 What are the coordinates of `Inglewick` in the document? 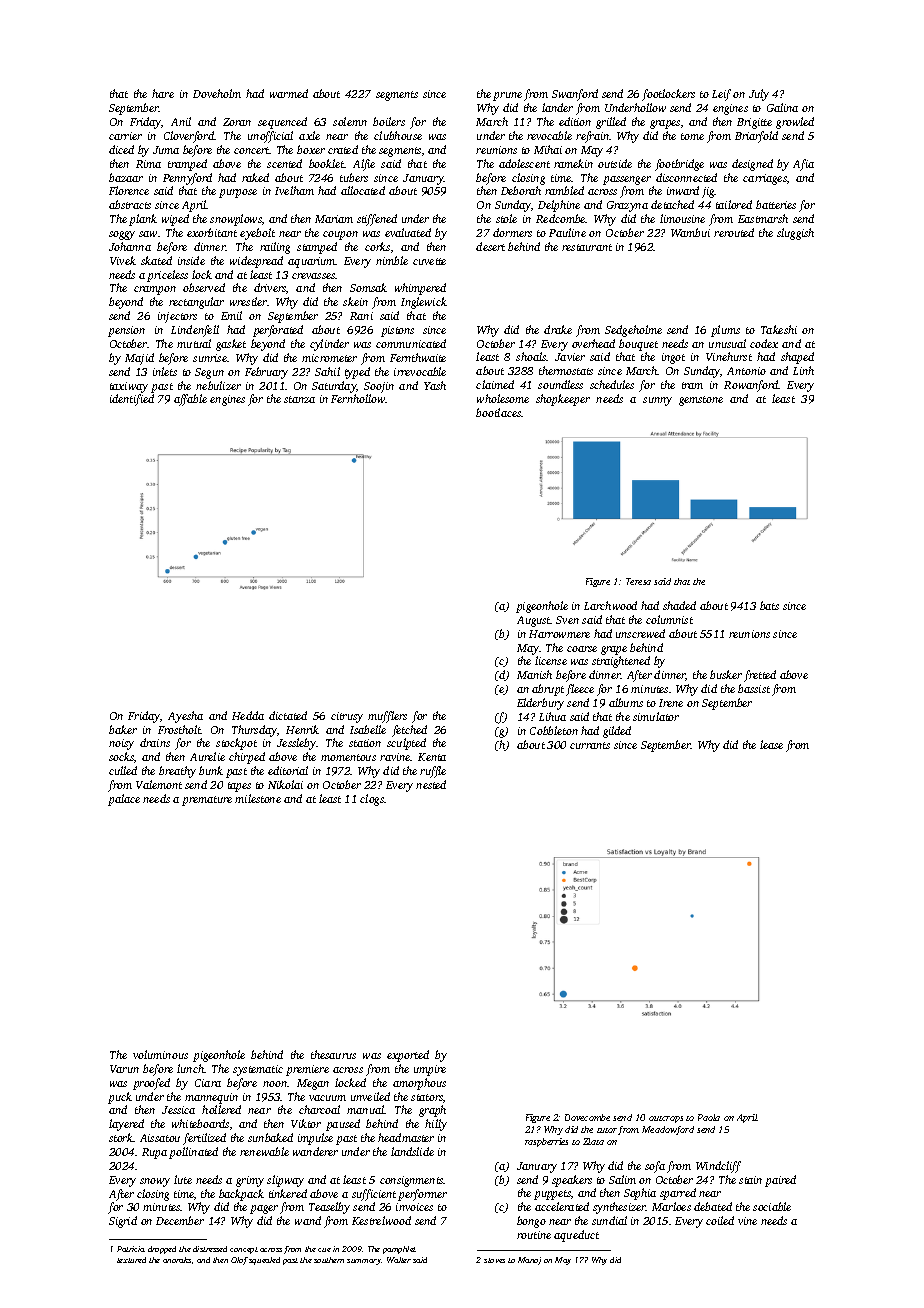 It's located at (424, 303).
